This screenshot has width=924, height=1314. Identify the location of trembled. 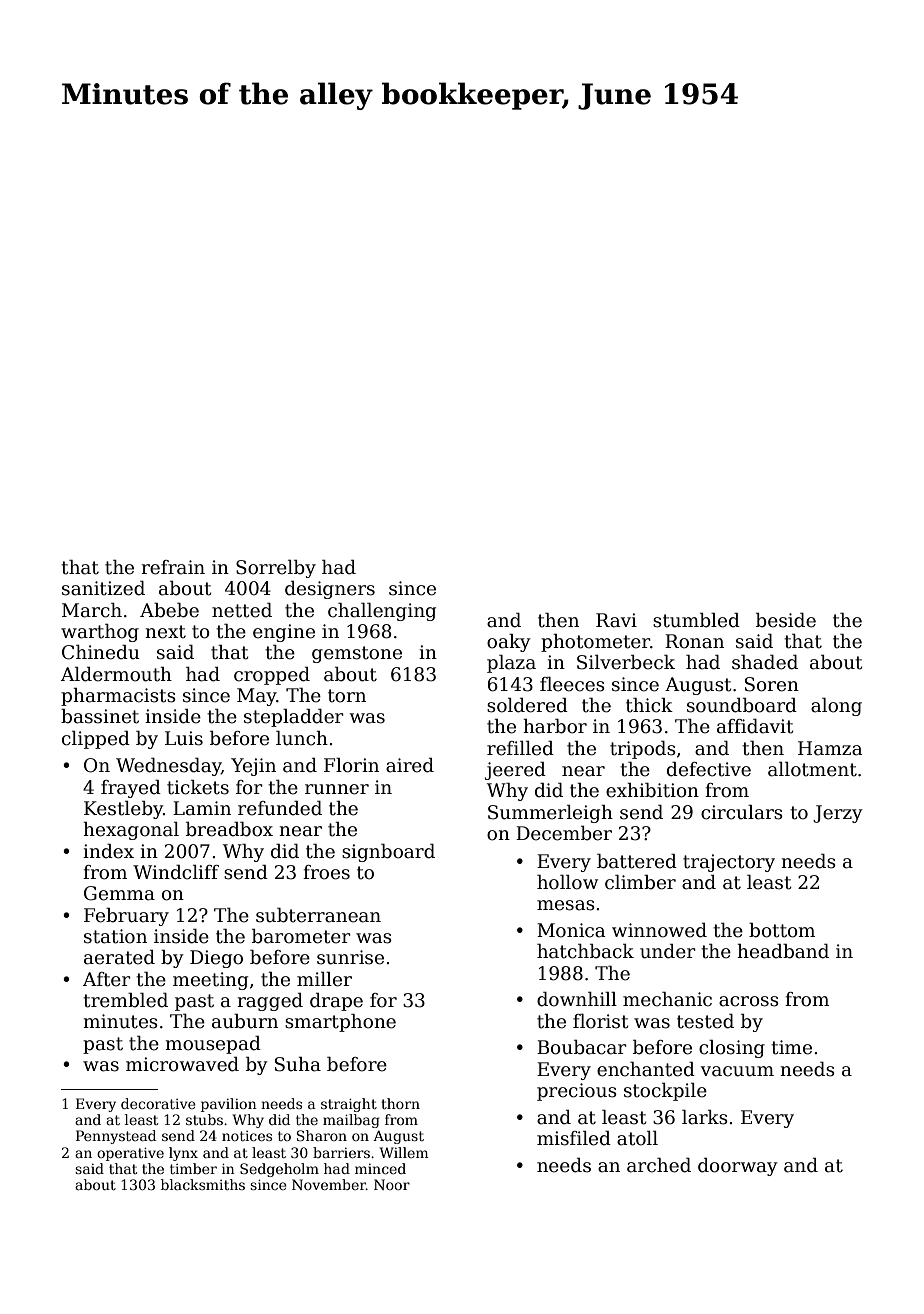
(125, 1000).
